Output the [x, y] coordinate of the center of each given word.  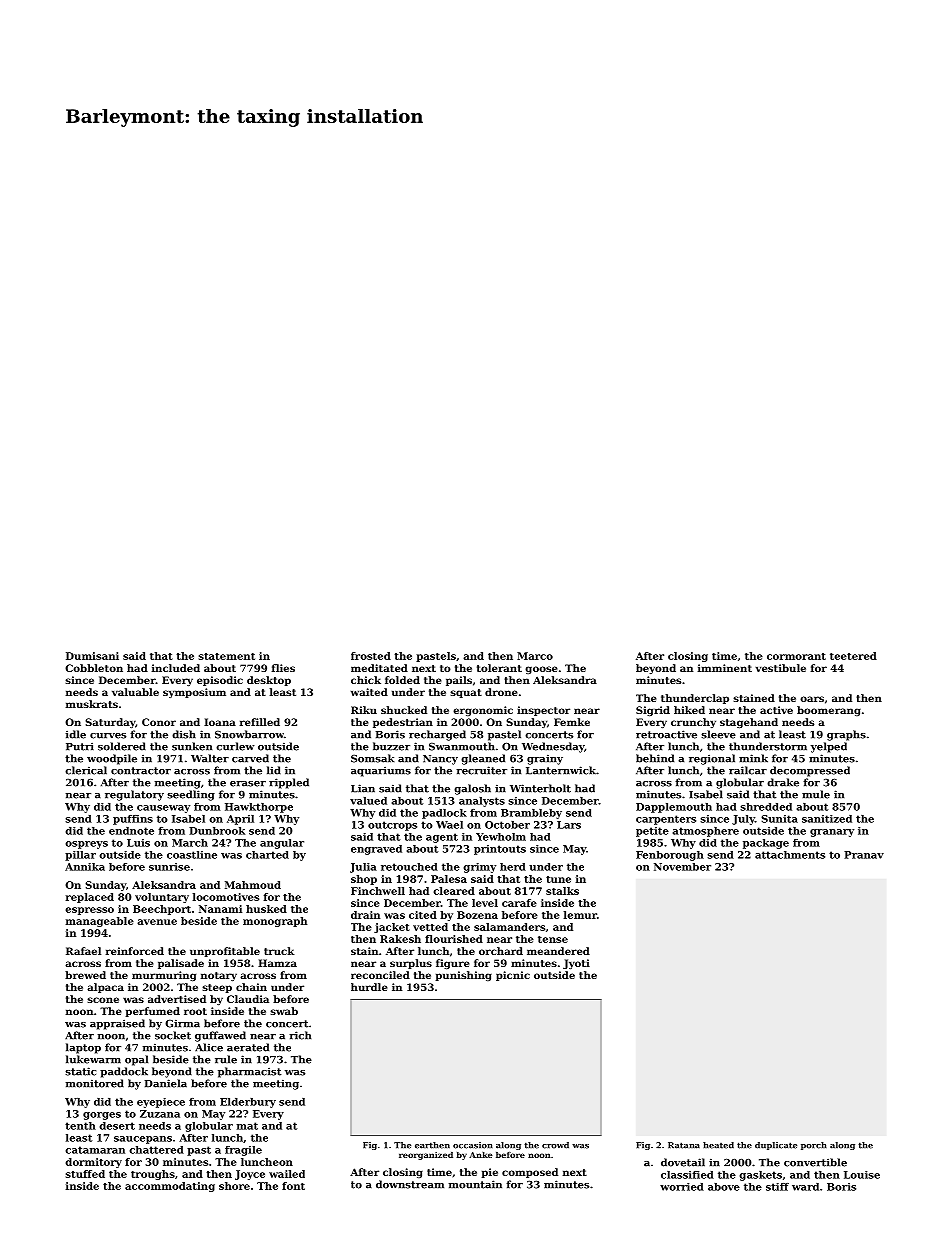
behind [655, 758]
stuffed [85, 1174]
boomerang [829, 711]
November [682, 867]
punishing [464, 976]
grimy [479, 868]
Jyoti [576, 964]
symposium [194, 693]
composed [530, 1173]
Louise [862, 1175]
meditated [379, 668]
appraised [117, 1024]
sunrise [169, 867]
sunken [192, 746]
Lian [363, 788]
